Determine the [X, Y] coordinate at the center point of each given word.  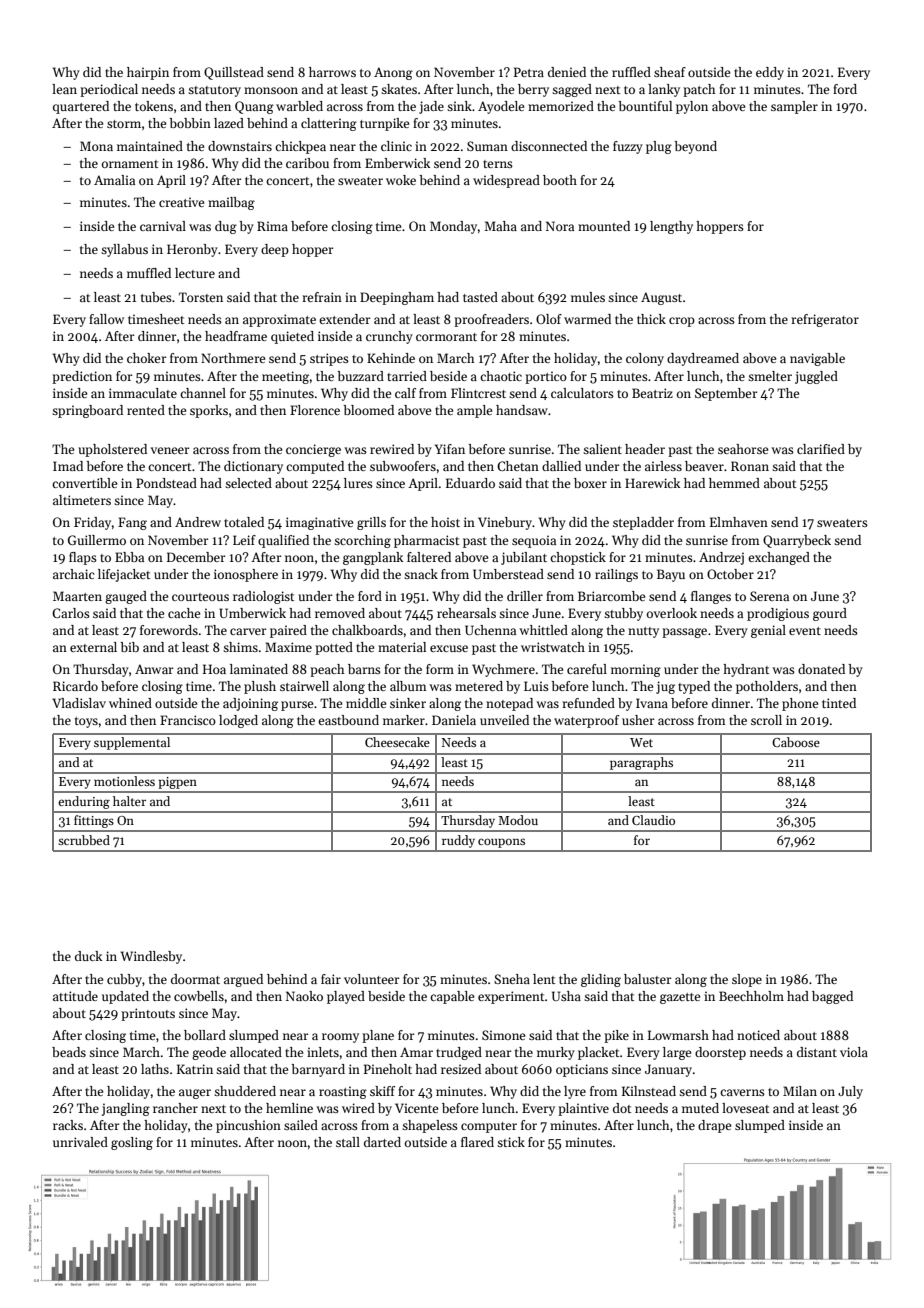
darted [382, 1142]
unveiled [504, 720]
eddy [770, 73]
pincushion [248, 1126]
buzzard [360, 376]
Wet [641, 742]
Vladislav [79, 703]
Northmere [233, 358]
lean [64, 89]
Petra [529, 72]
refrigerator [825, 320]
